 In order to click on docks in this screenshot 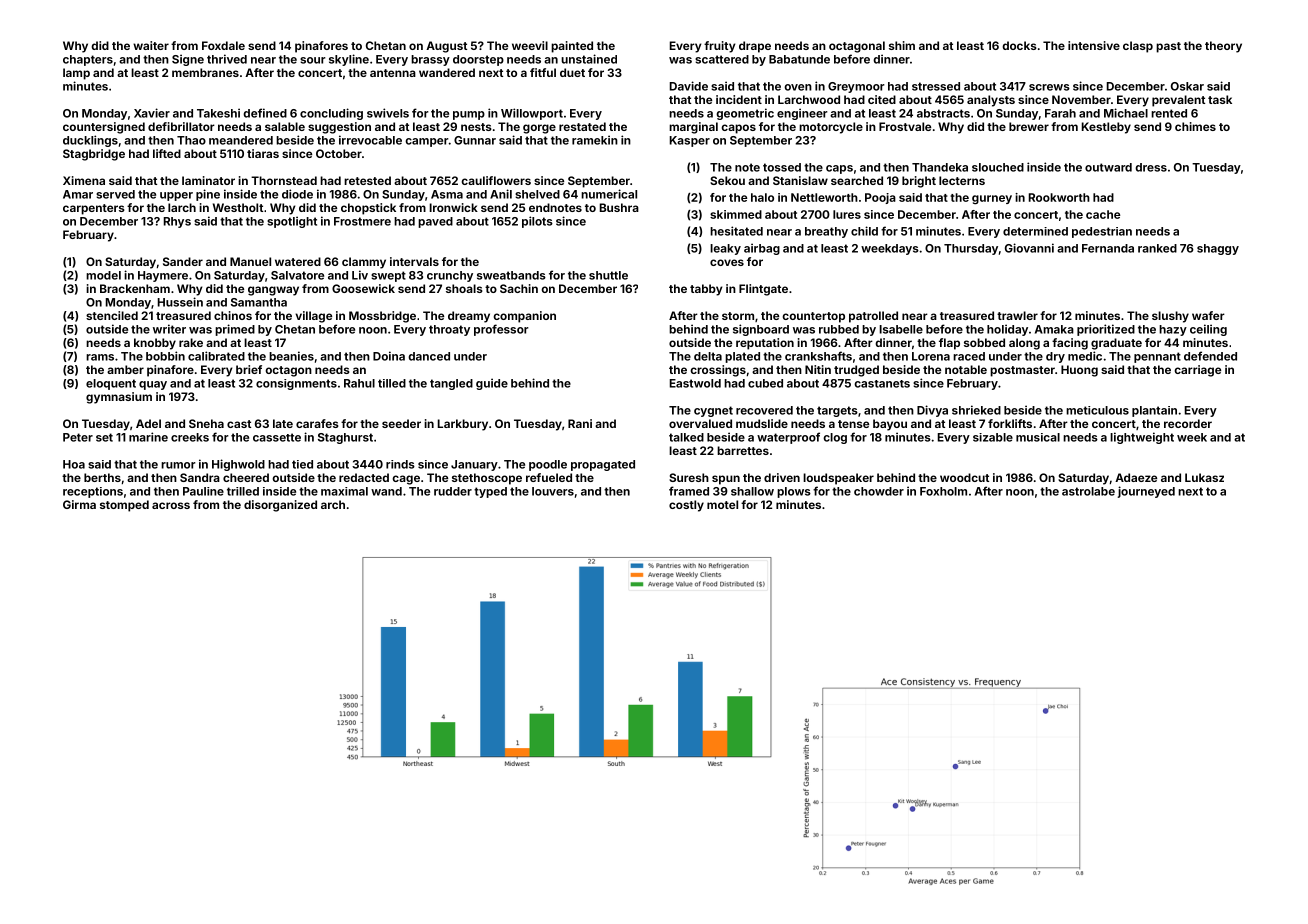, I will do `click(1019, 45)`.
